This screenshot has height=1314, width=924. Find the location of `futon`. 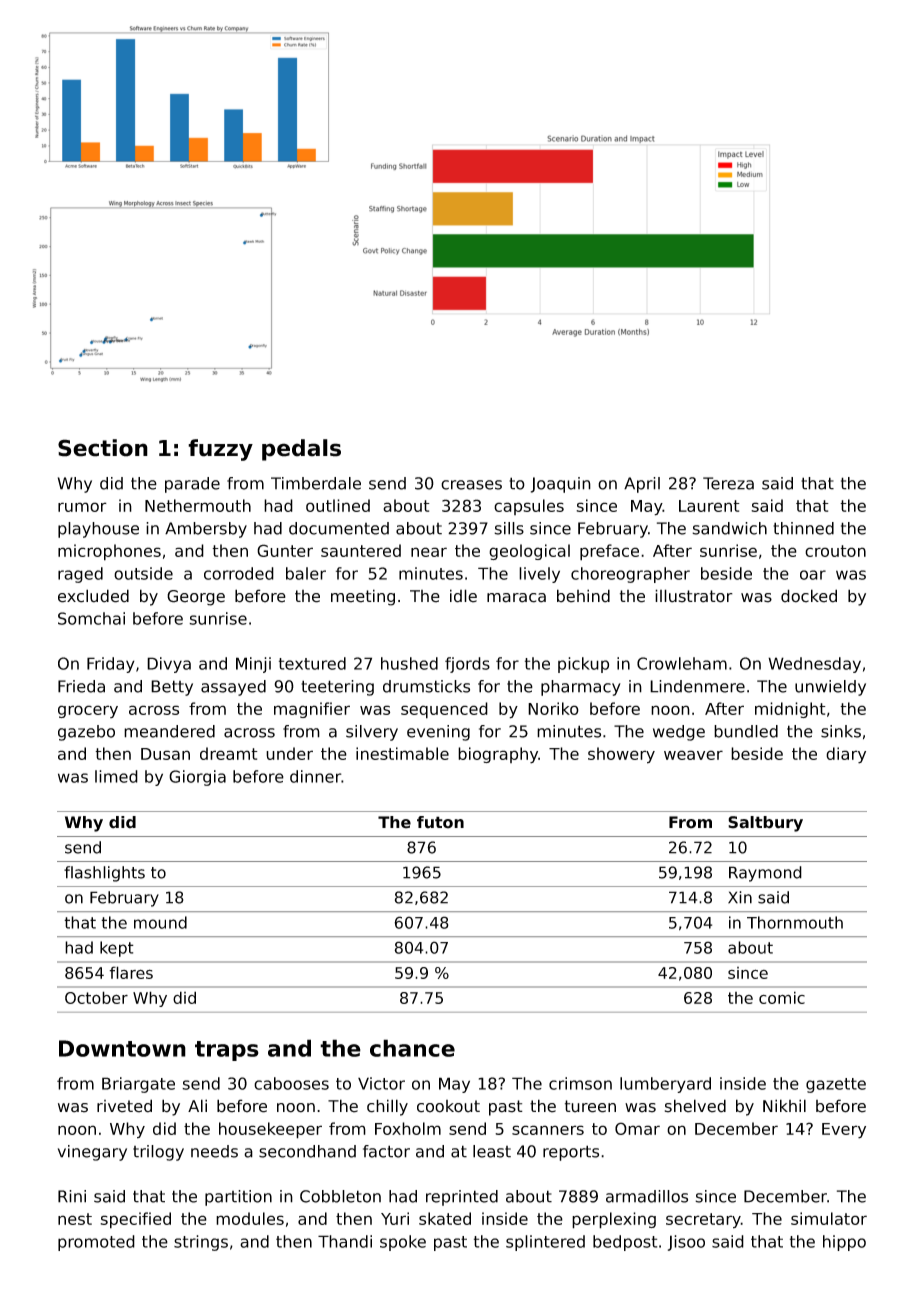

futon is located at coordinates (440, 822).
